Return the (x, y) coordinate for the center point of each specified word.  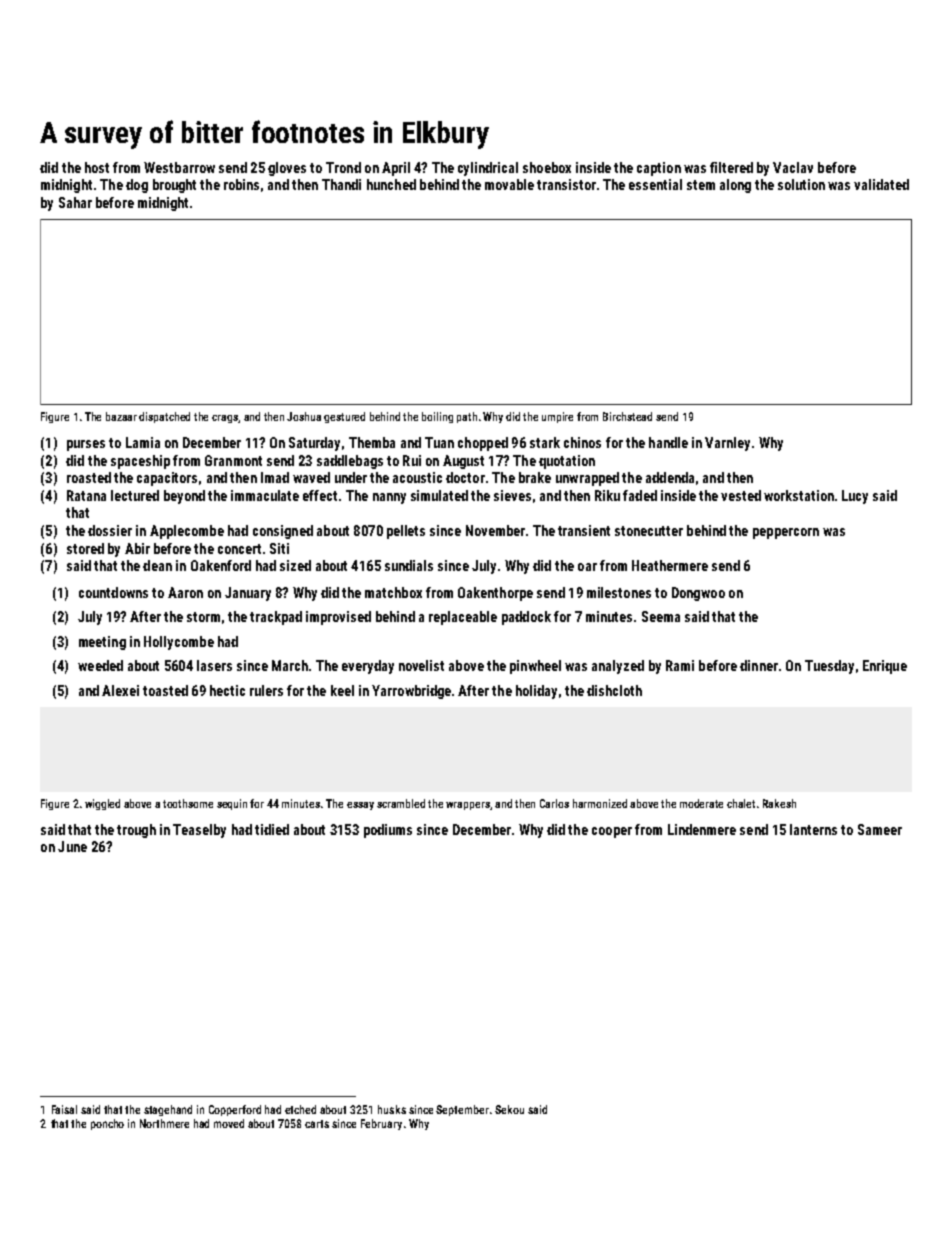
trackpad (276, 618)
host (97, 167)
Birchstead (627, 416)
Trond (343, 167)
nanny (389, 498)
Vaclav (793, 167)
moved (229, 1123)
